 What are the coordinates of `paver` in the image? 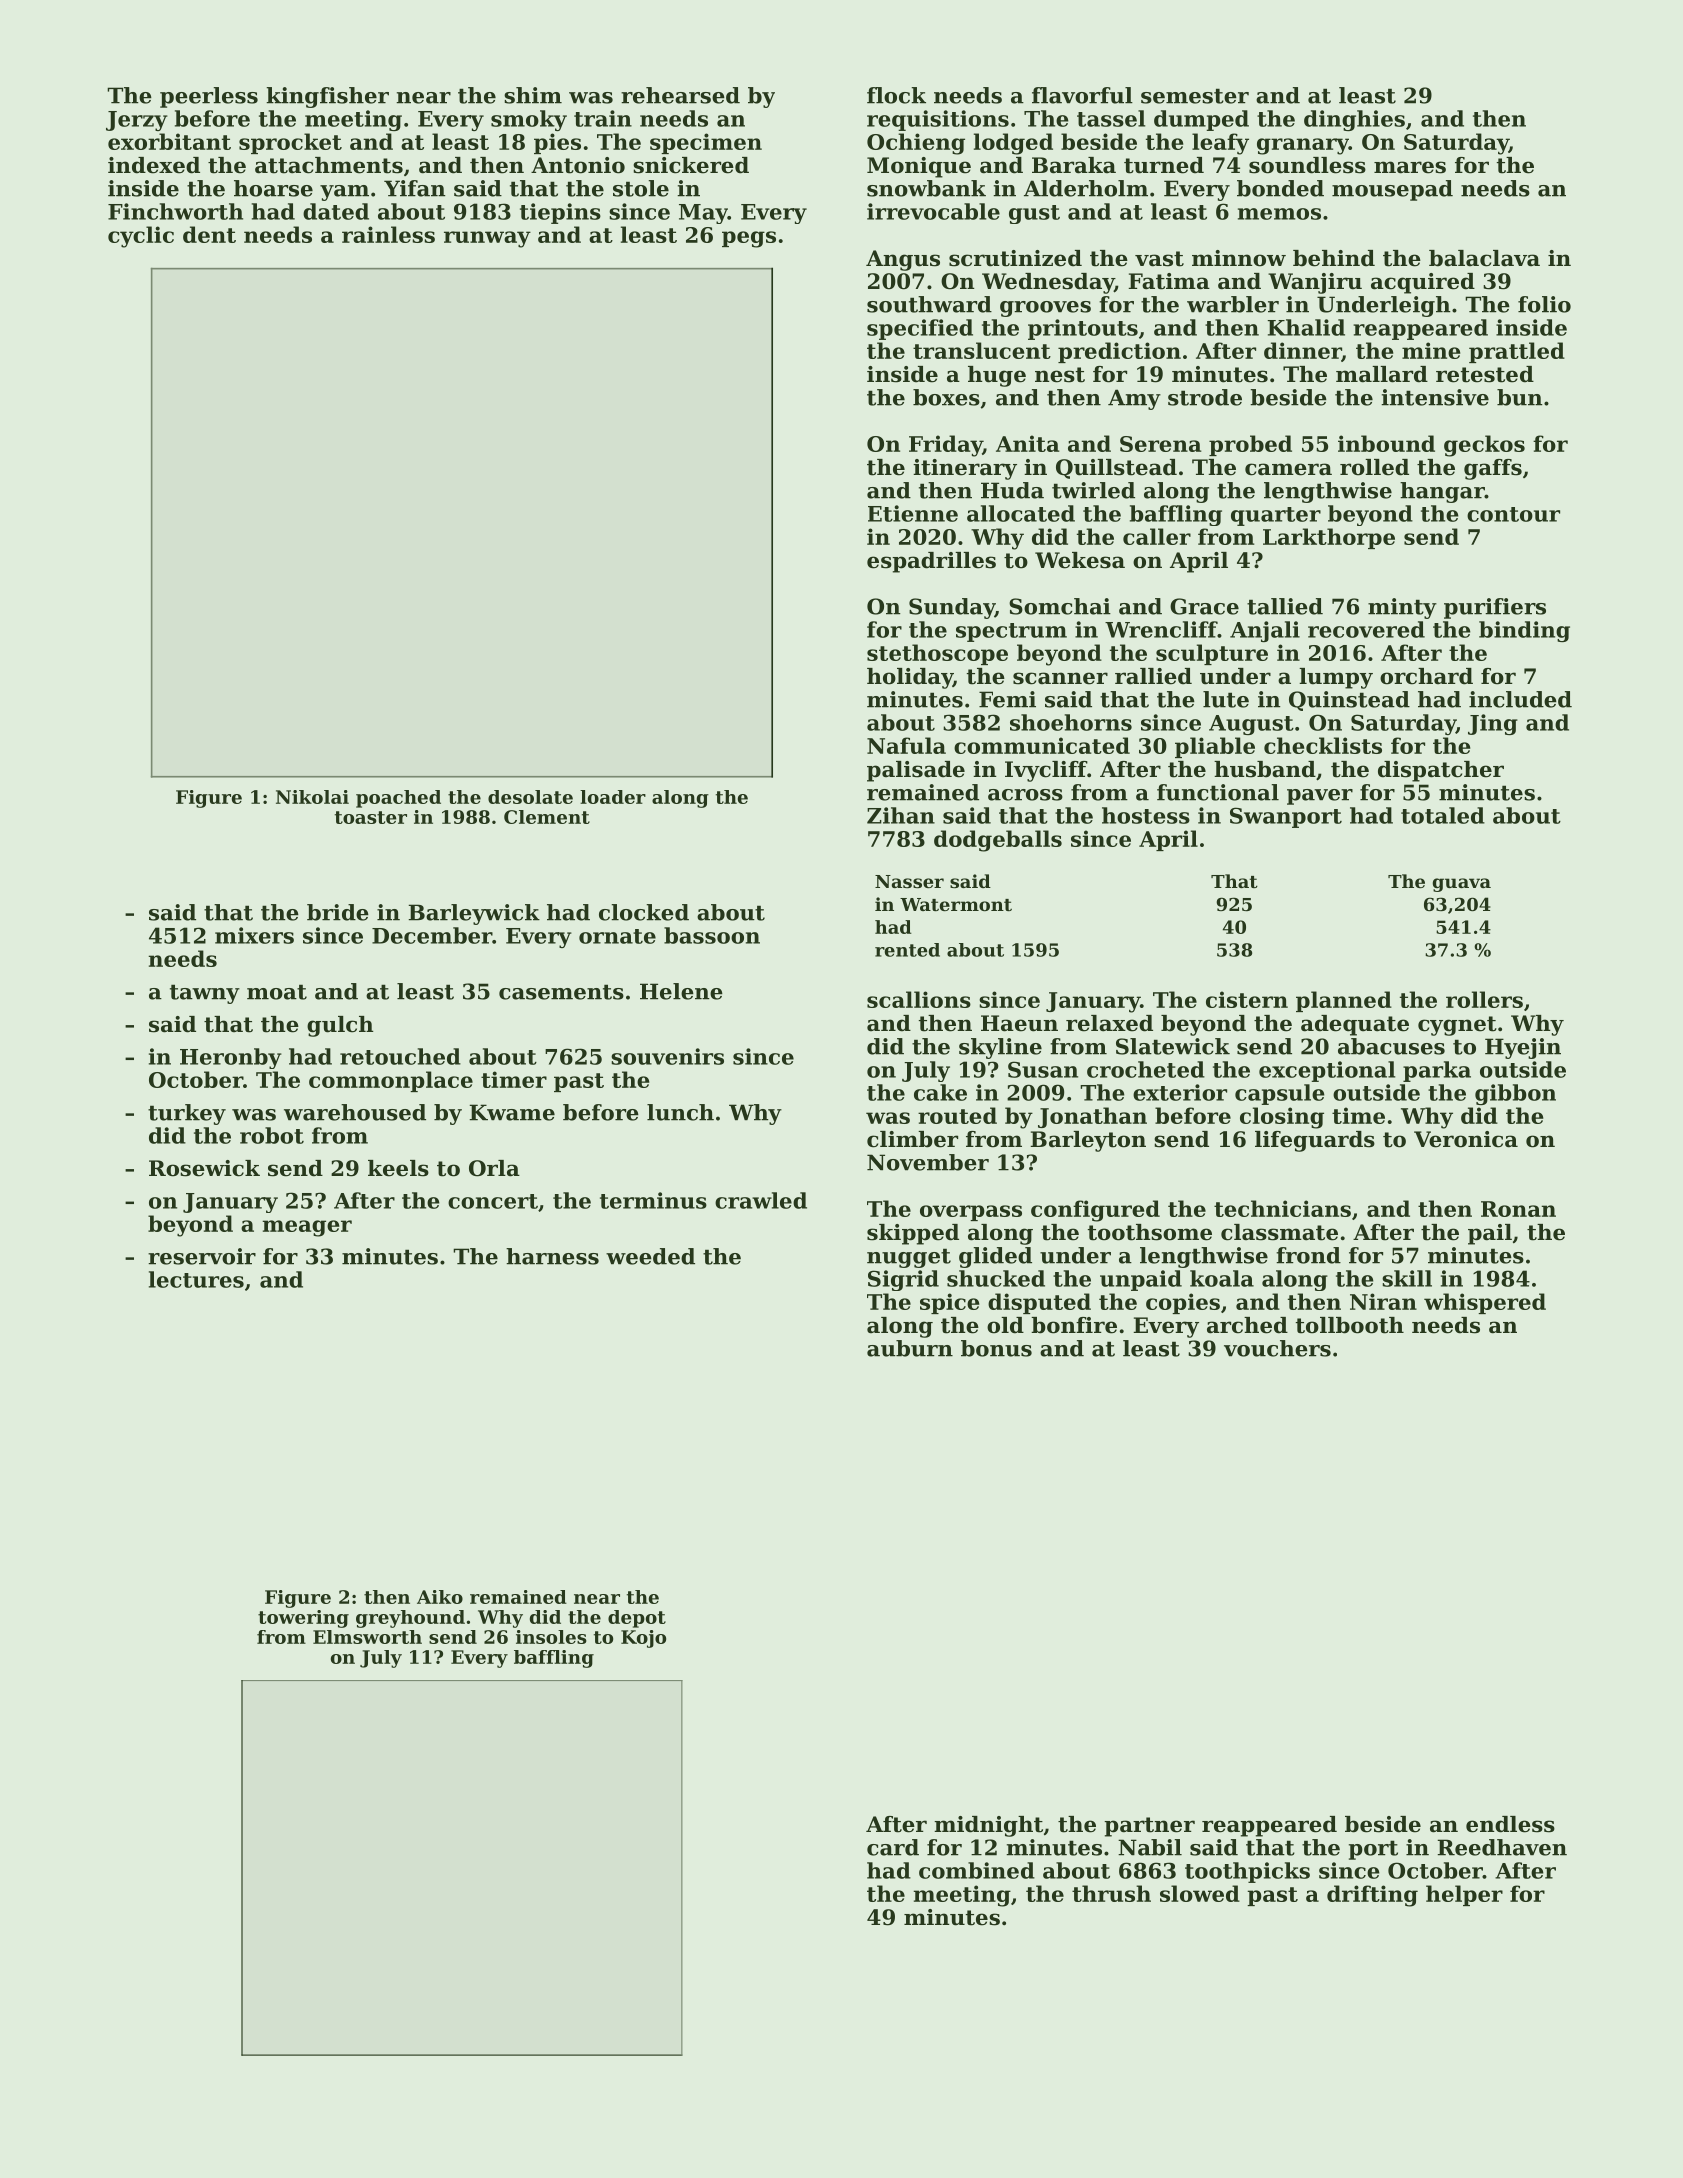 It's located at (1320, 797).
